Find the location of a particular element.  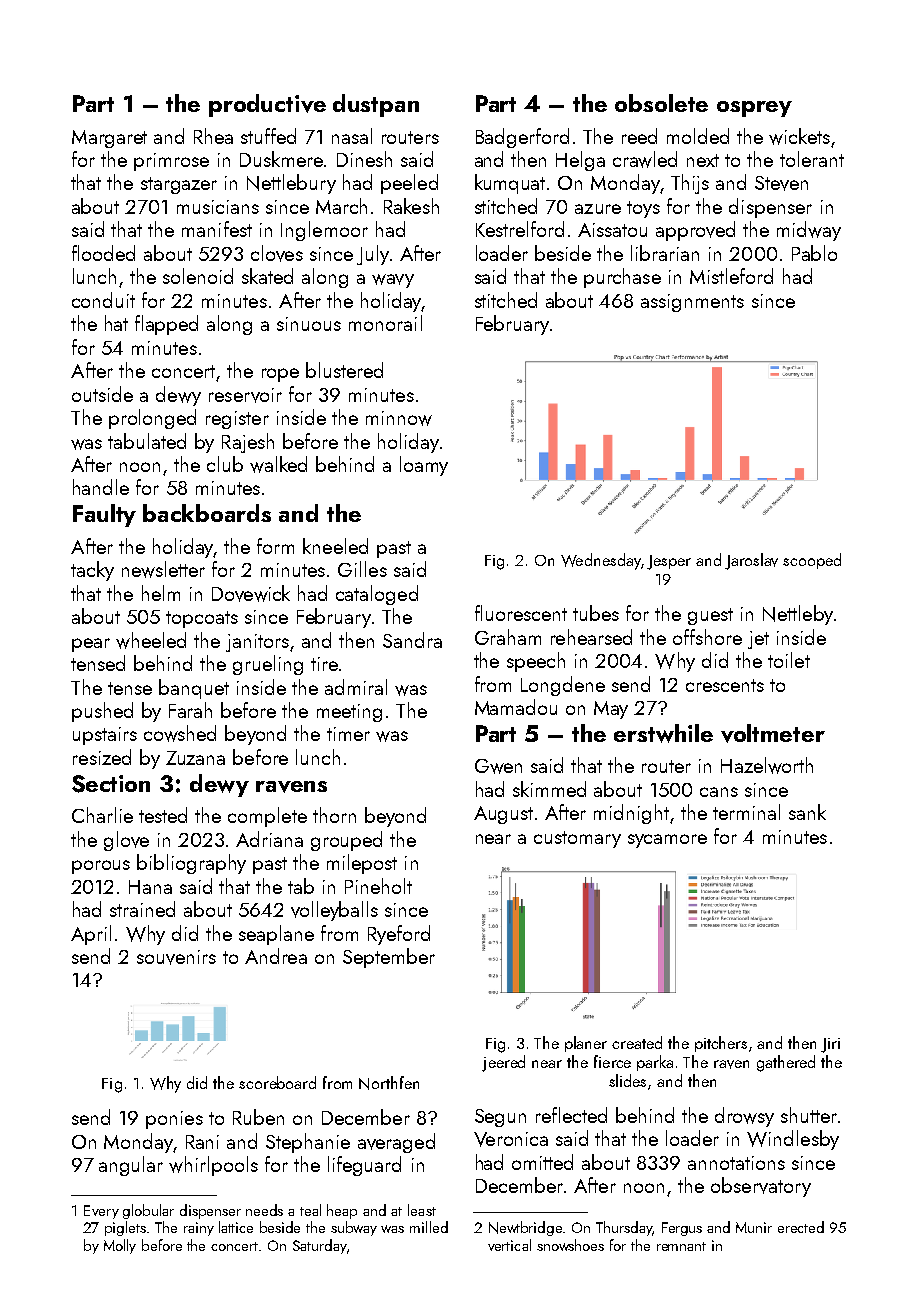

ponies is located at coordinates (174, 1120).
